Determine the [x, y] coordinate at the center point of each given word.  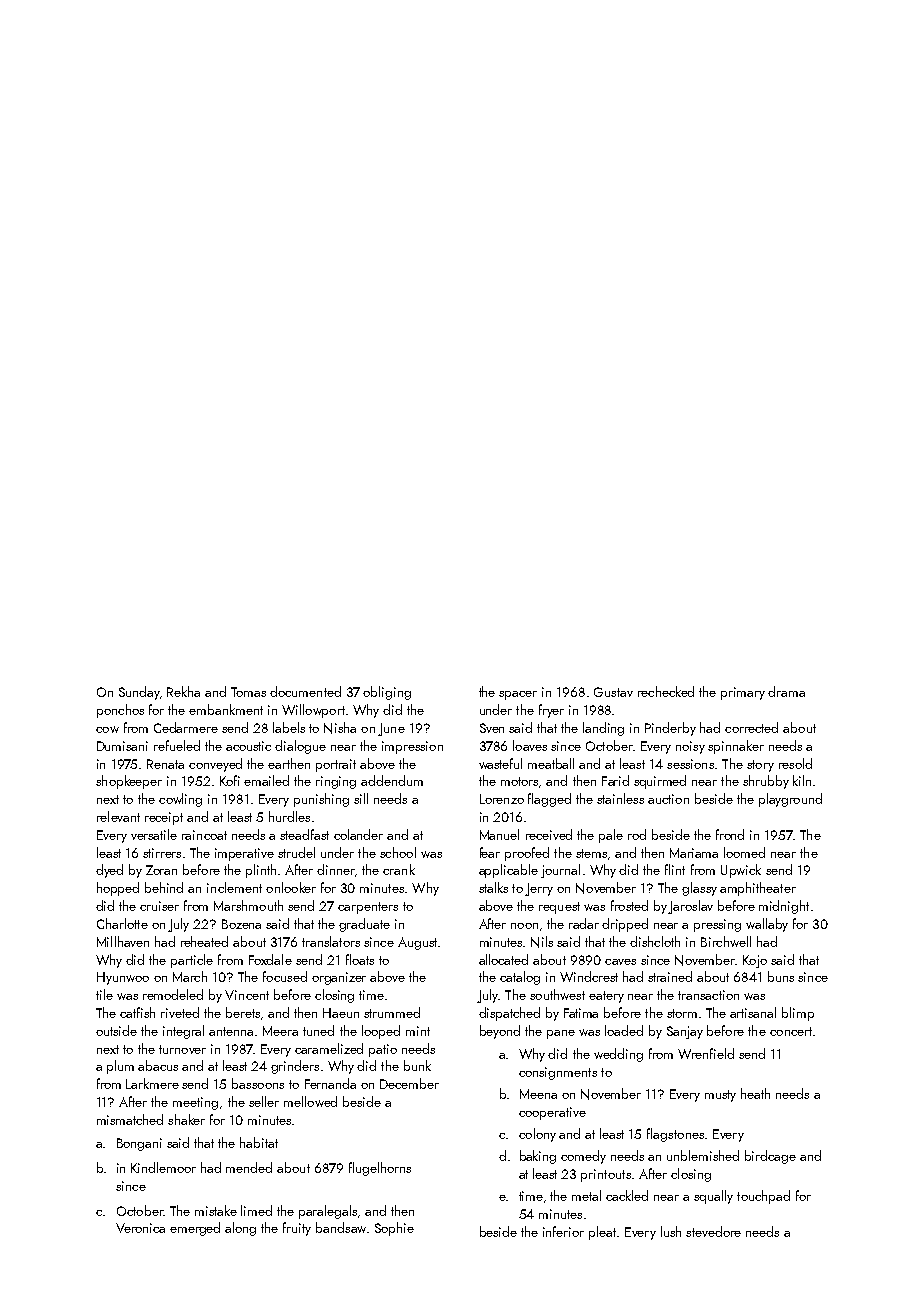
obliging [387, 693]
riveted [180, 1012]
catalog [520, 978]
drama [786, 691]
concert [791, 1031]
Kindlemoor [163, 1167]
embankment [226, 709]
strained [670, 976]
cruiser [159, 906]
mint [418, 1031]
